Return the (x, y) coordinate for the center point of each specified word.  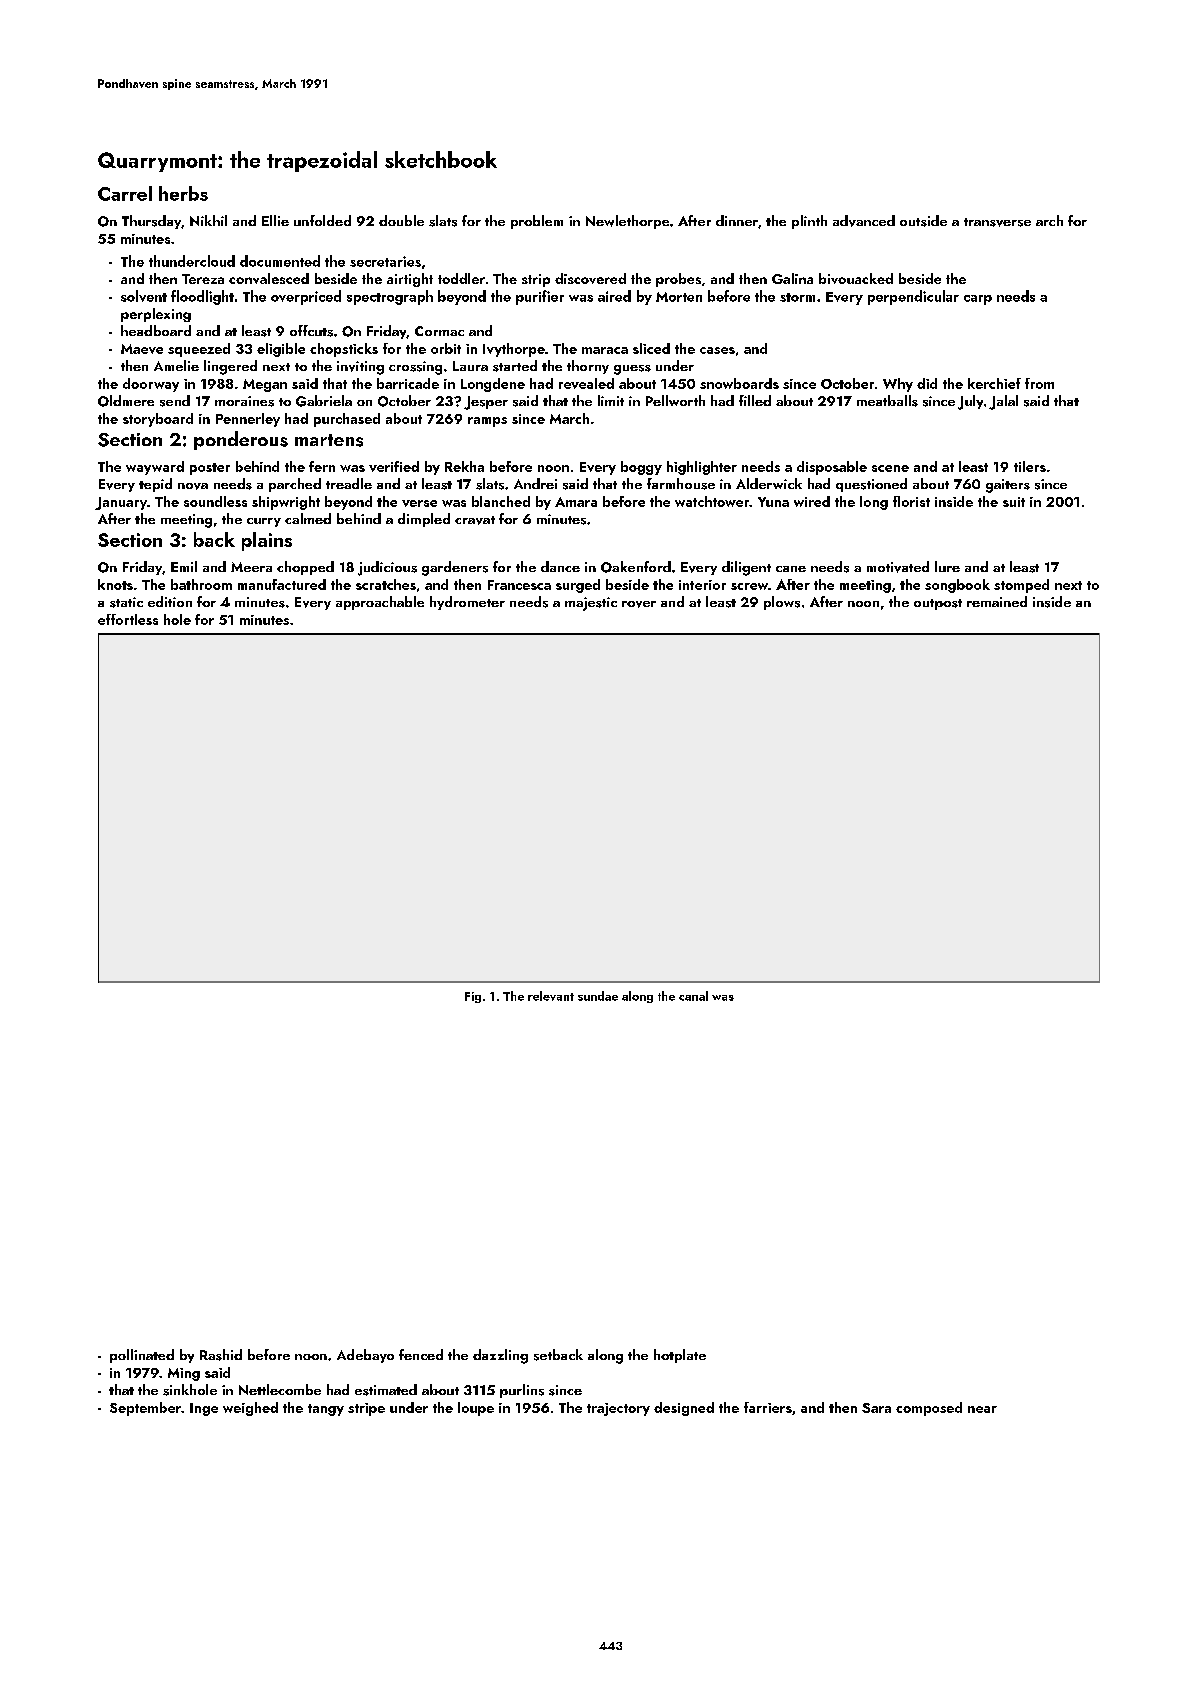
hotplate (680, 1356)
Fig (473, 997)
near (982, 1409)
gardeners (455, 568)
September (145, 1409)
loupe (476, 1409)
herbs (183, 193)
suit (1014, 502)
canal (693, 996)
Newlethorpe (627, 222)
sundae (598, 996)
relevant (551, 996)
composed (929, 1409)
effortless (128, 619)
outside (923, 221)
